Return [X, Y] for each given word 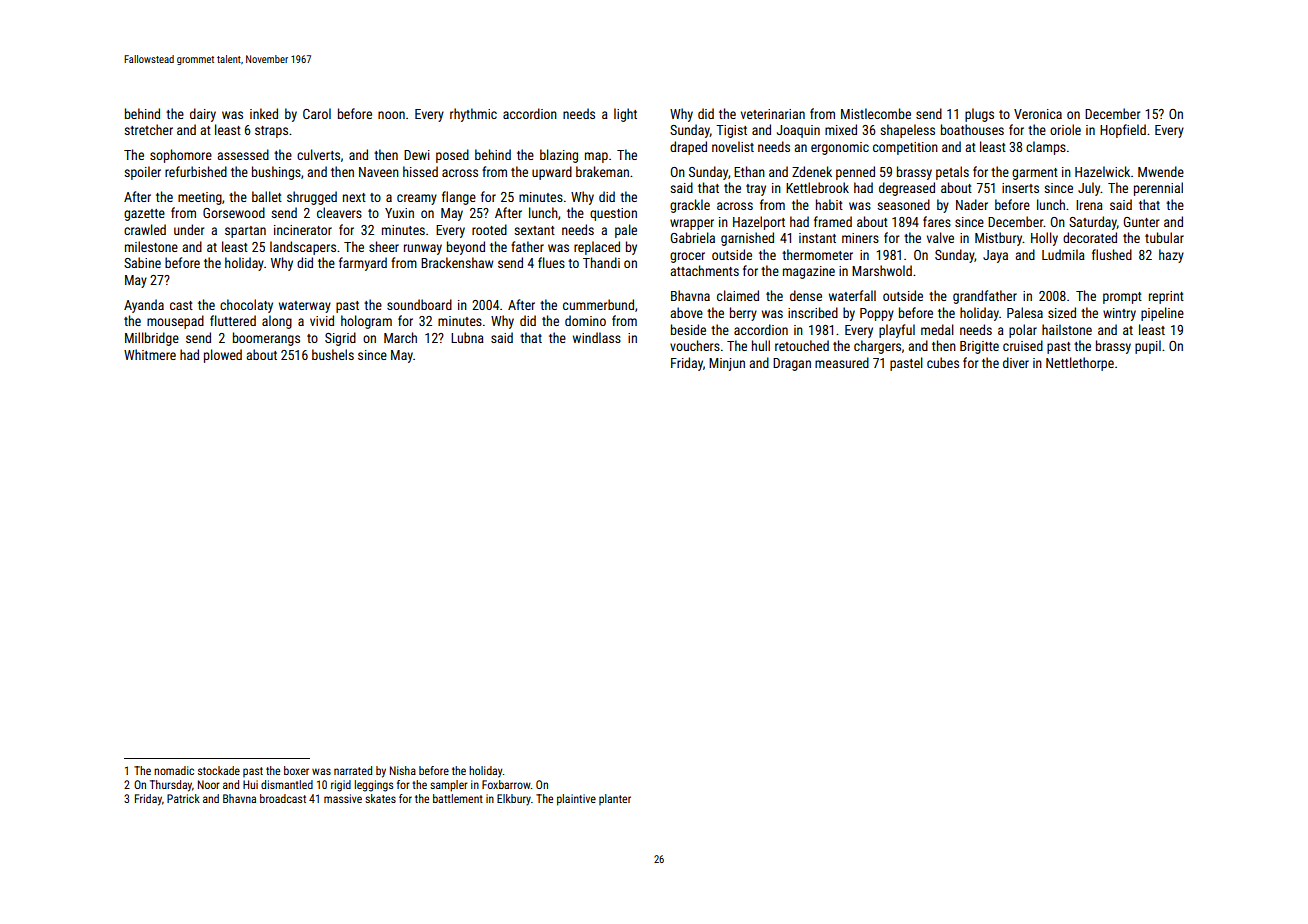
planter [615, 800]
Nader [972, 204]
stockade [219, 770]
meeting [200, 198]
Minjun [727, 364]
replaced [597, 248]
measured [842, 362]
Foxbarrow [506, 784]
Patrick [183, 798]
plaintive [576, 800]
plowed [223, 356]
